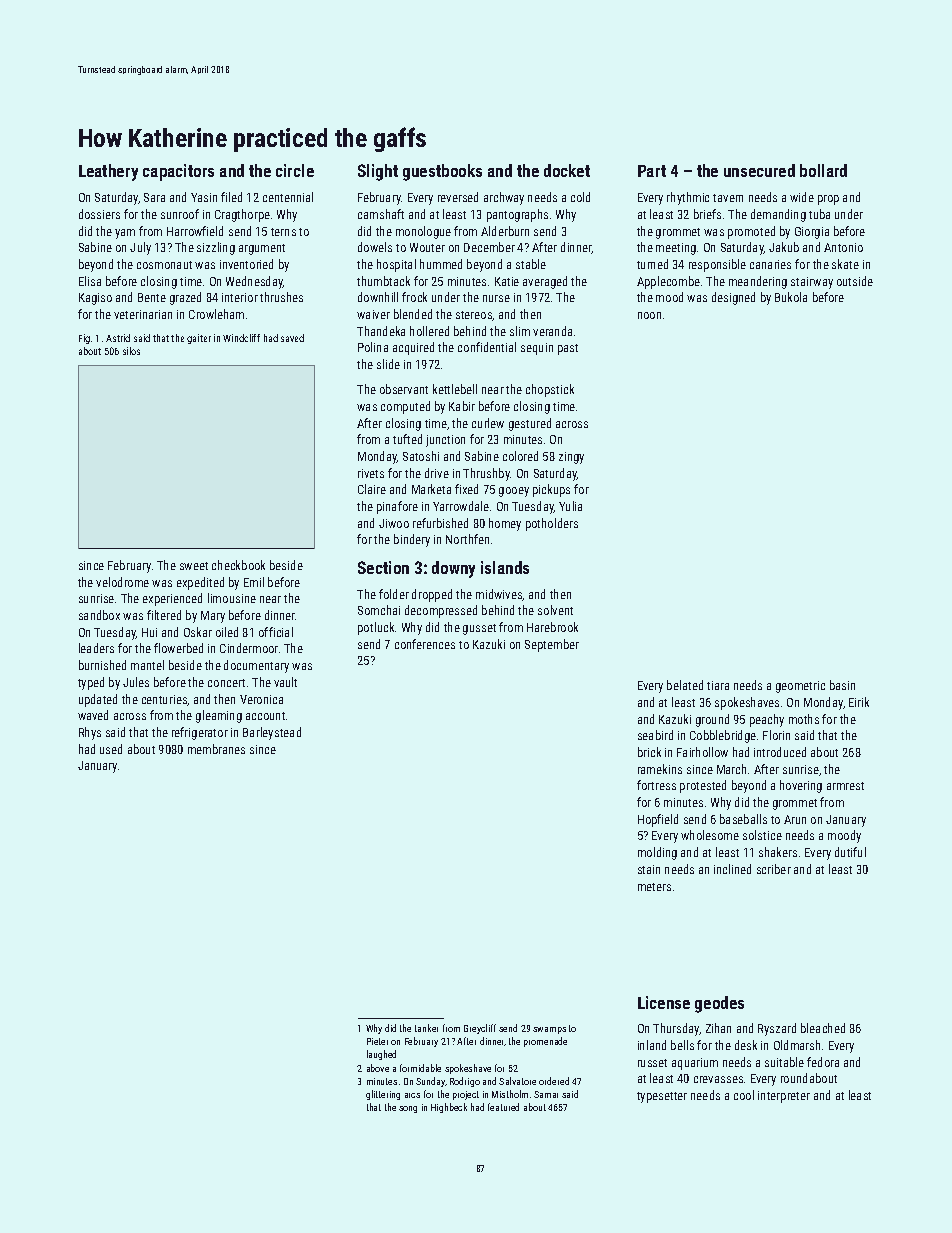 This page has width=952, height=1233. I want to click on Leathery, so click(108, 172).
